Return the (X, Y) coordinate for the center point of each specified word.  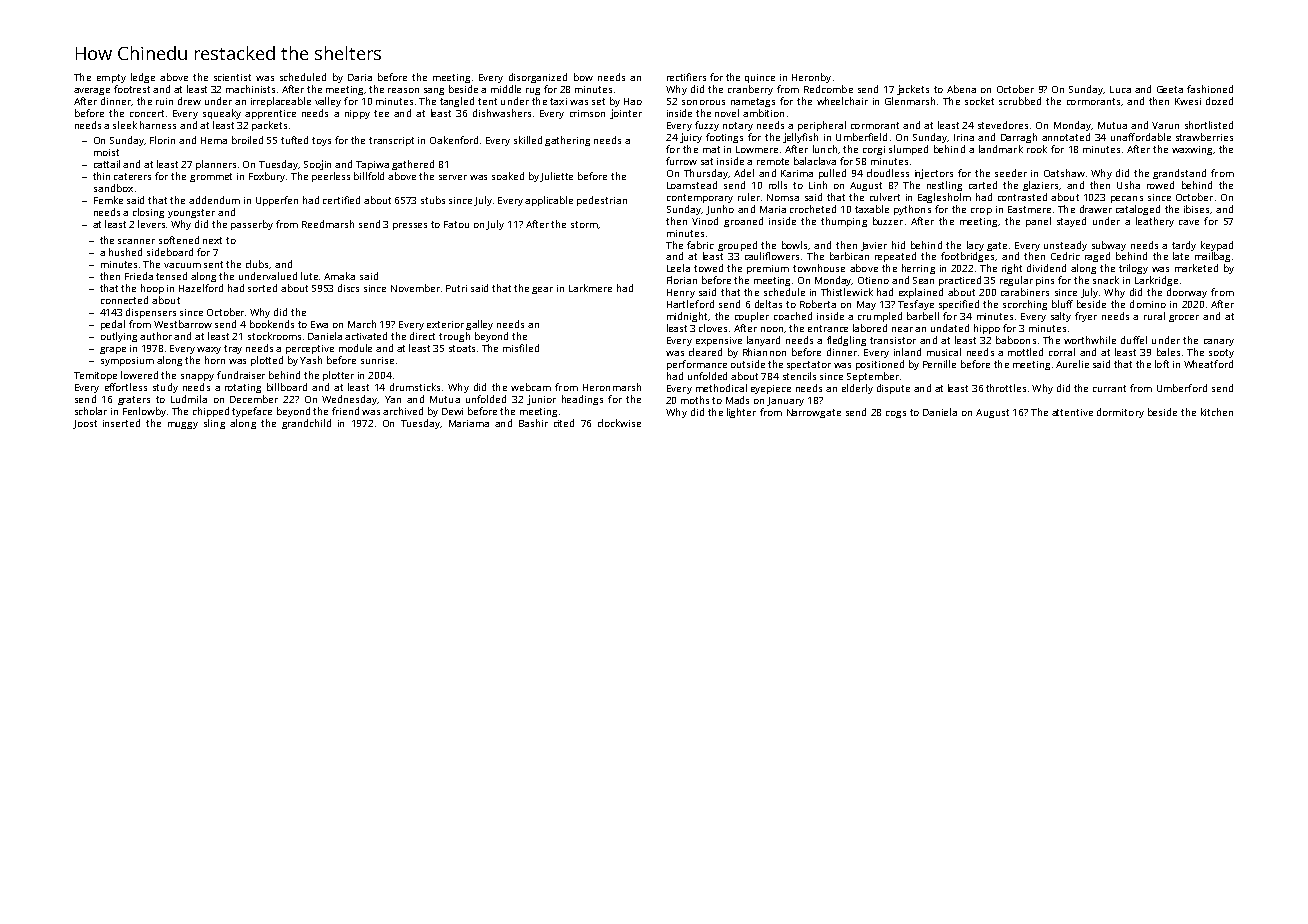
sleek (125, 125)
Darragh (1019, 138)
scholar (91, 411)
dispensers (151, 313)
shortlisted (1209, 125)
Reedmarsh (328, 224)
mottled (1025, 352)
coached (793, 316)
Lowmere (757, 149)
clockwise (619, 423)
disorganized (538, 78)
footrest (132, 89)
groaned (743, 222)
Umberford (1182, 388)
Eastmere (1029, 209)
